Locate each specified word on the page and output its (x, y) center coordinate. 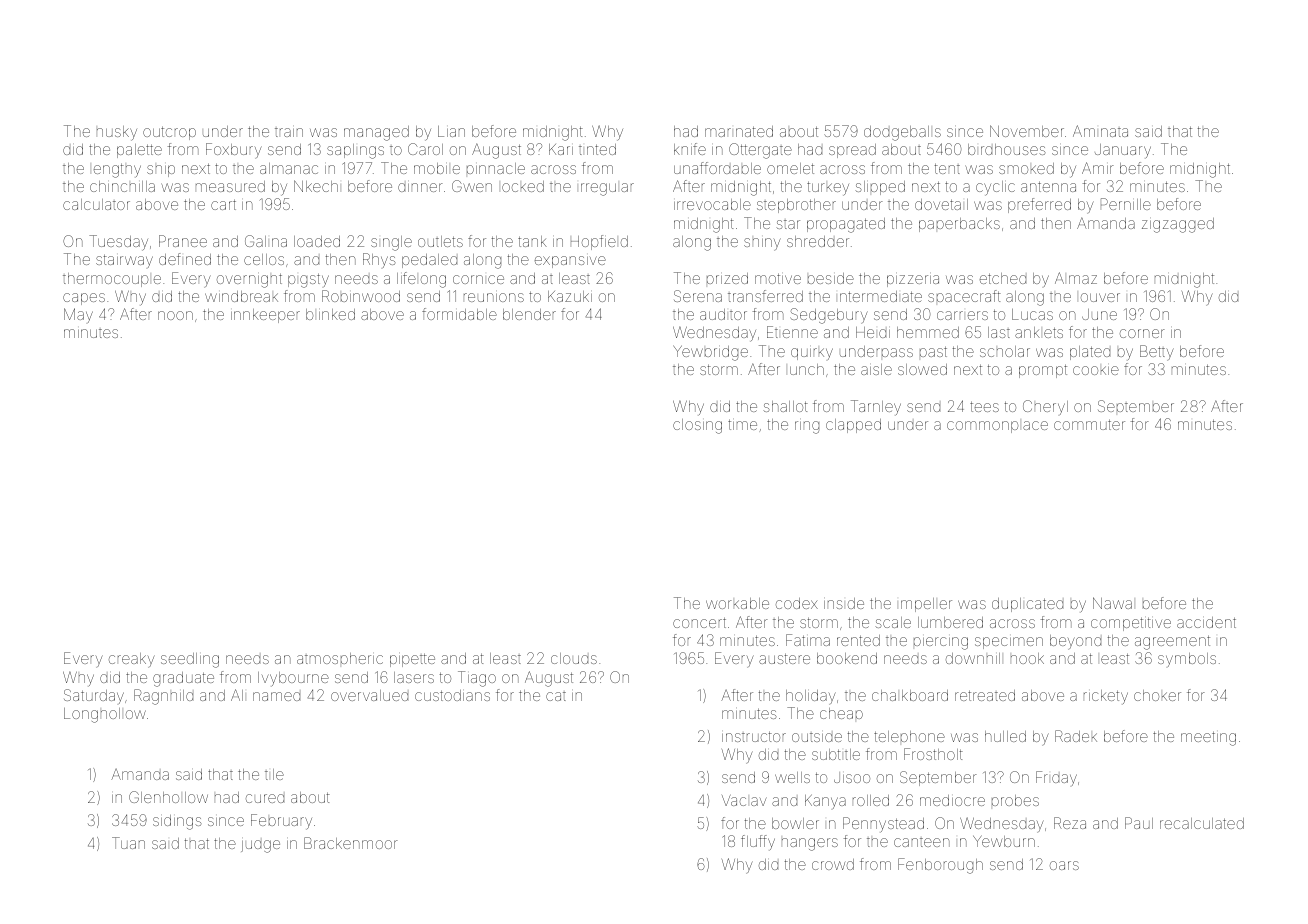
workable (737, 603)
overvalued (369, 695)
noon (175, 315)
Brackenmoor (351, 843)
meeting (1208, 738)
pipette (412, 660)
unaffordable (717, 168)
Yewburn (1004, 841)
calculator (96, 204)
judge (260, 846)
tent (947, 168)
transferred (765, 296)
